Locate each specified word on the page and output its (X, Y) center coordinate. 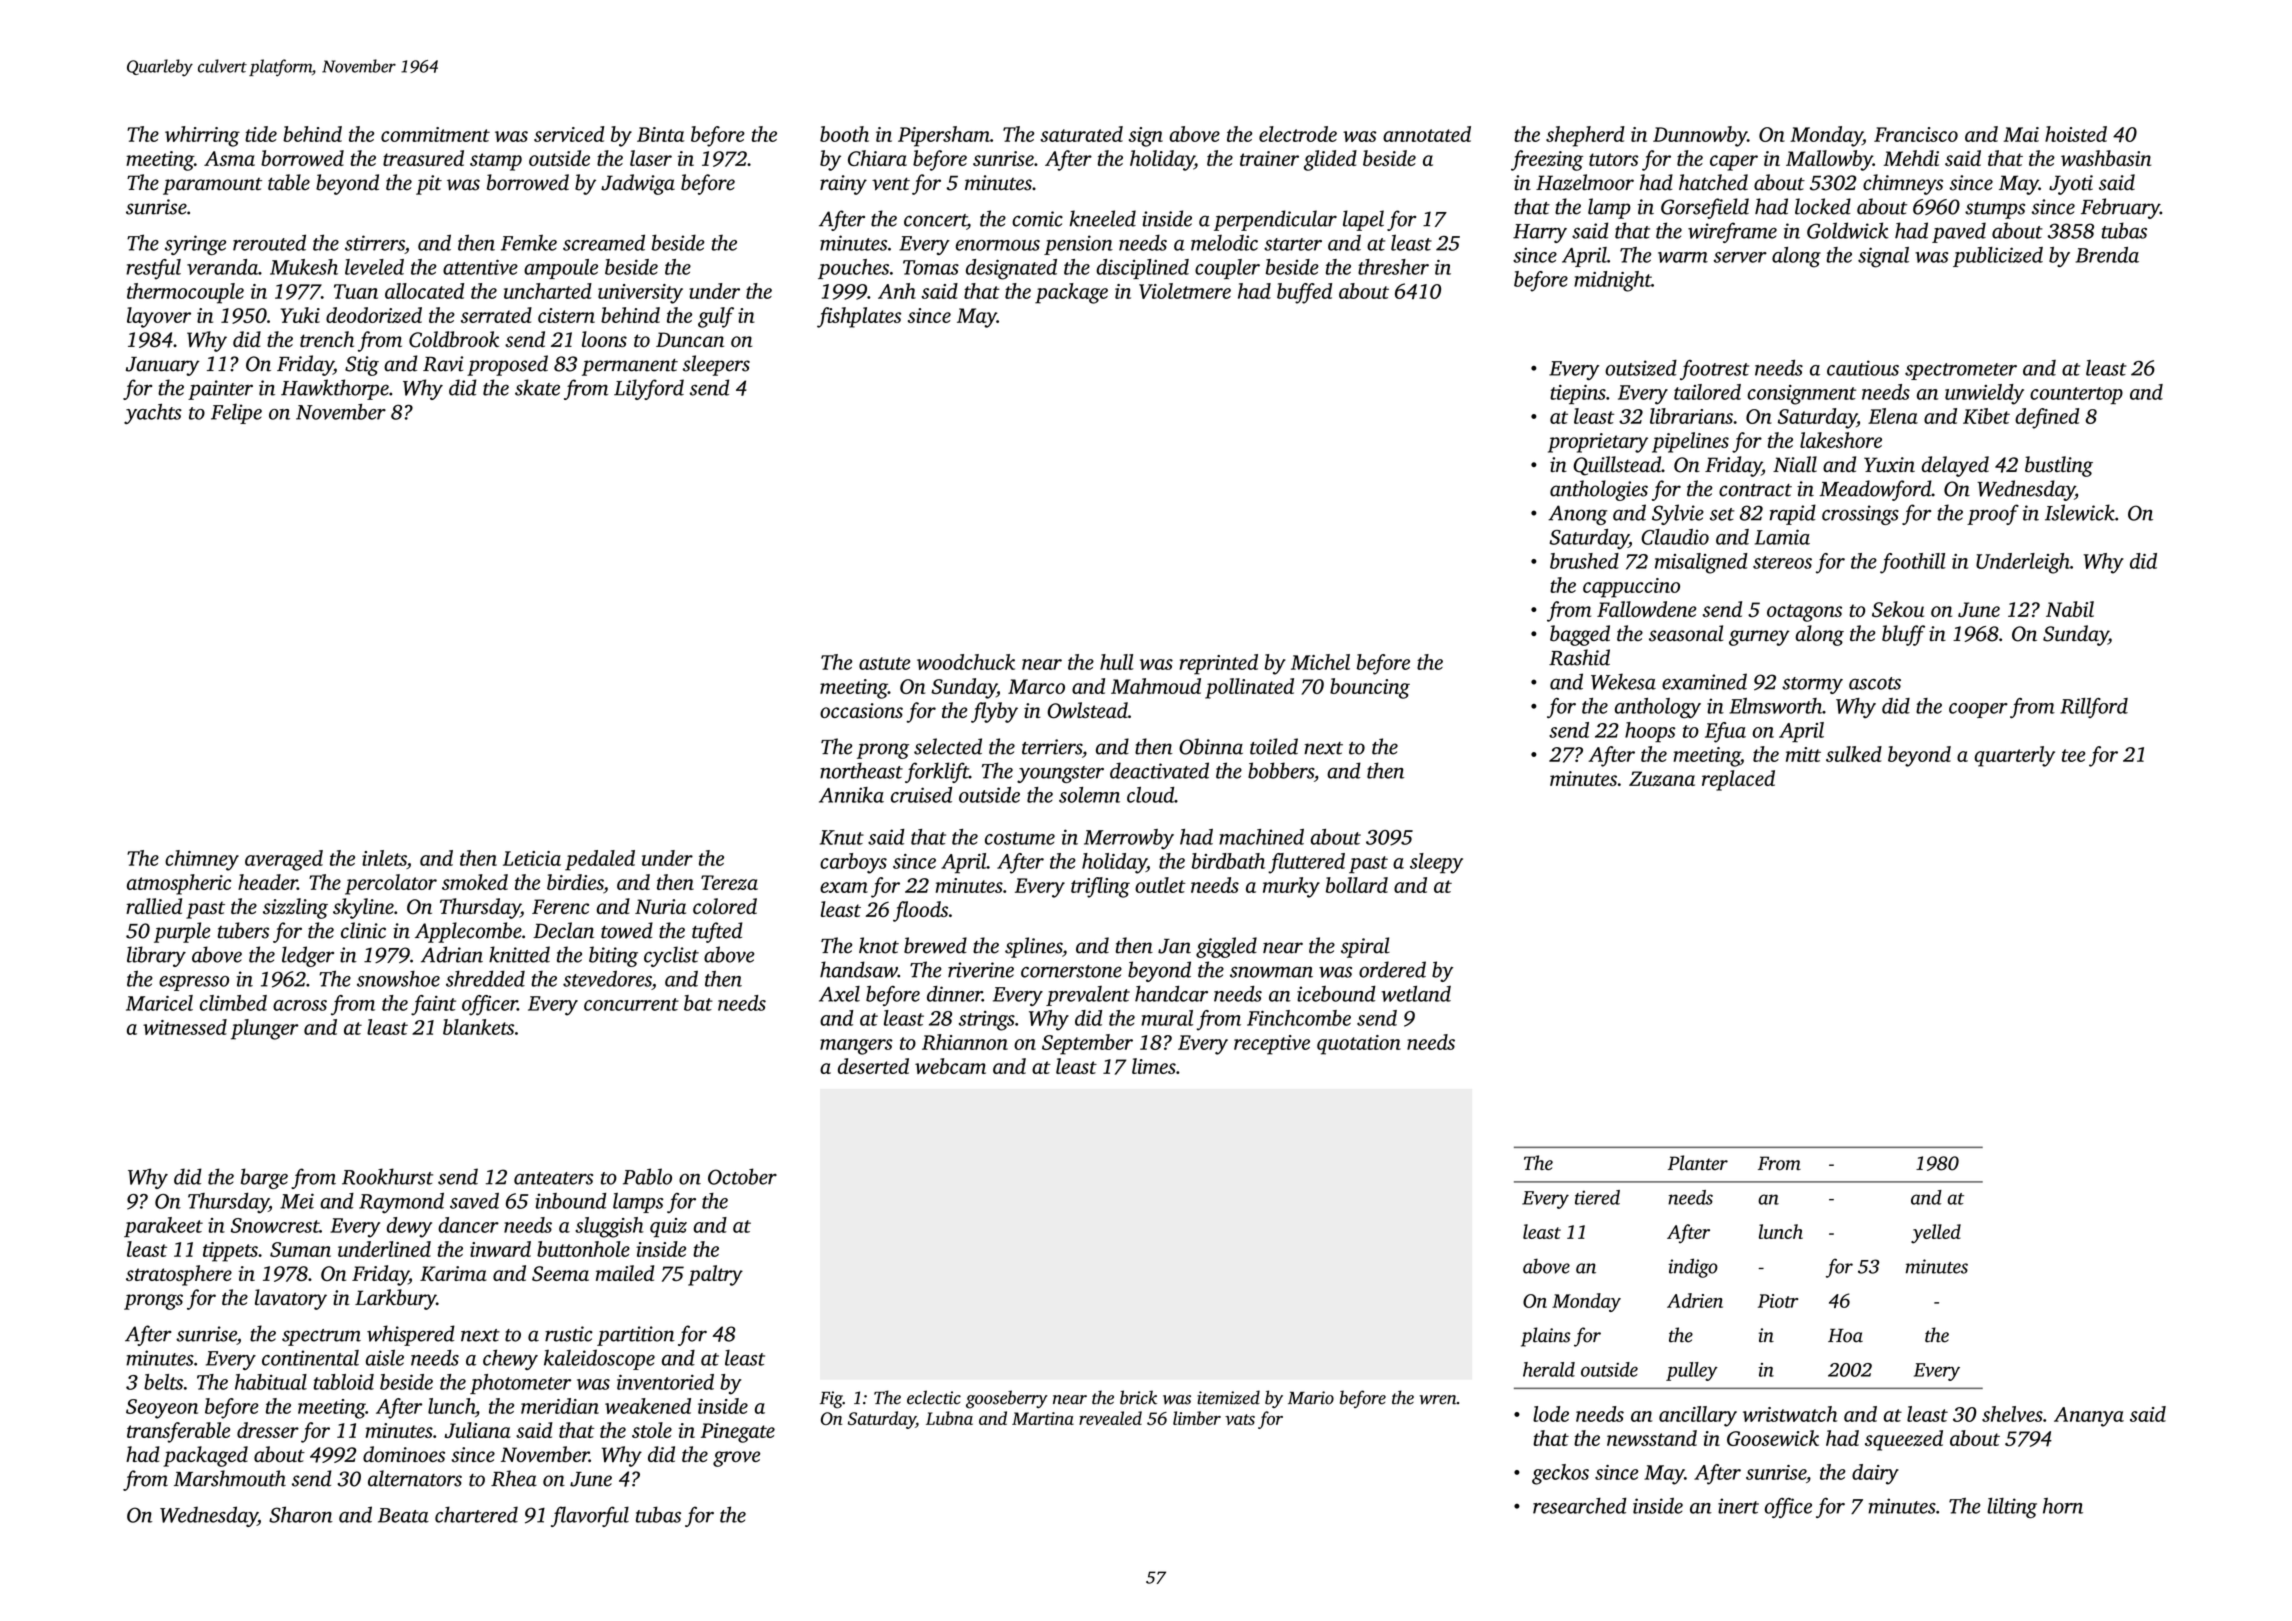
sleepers (716, 365)
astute (884, 663)
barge (264, 1178)
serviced (569, 134)
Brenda (2107, 255)
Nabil (2070, 609)
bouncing (1370, 688)
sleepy (1436, 863)
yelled (1936, 1234)
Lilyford (649, 389)
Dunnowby (1700, 136)
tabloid (344, 1382)
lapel (1363, 220)
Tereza (729, 882)
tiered (1597, 1197)
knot (879, 945)
